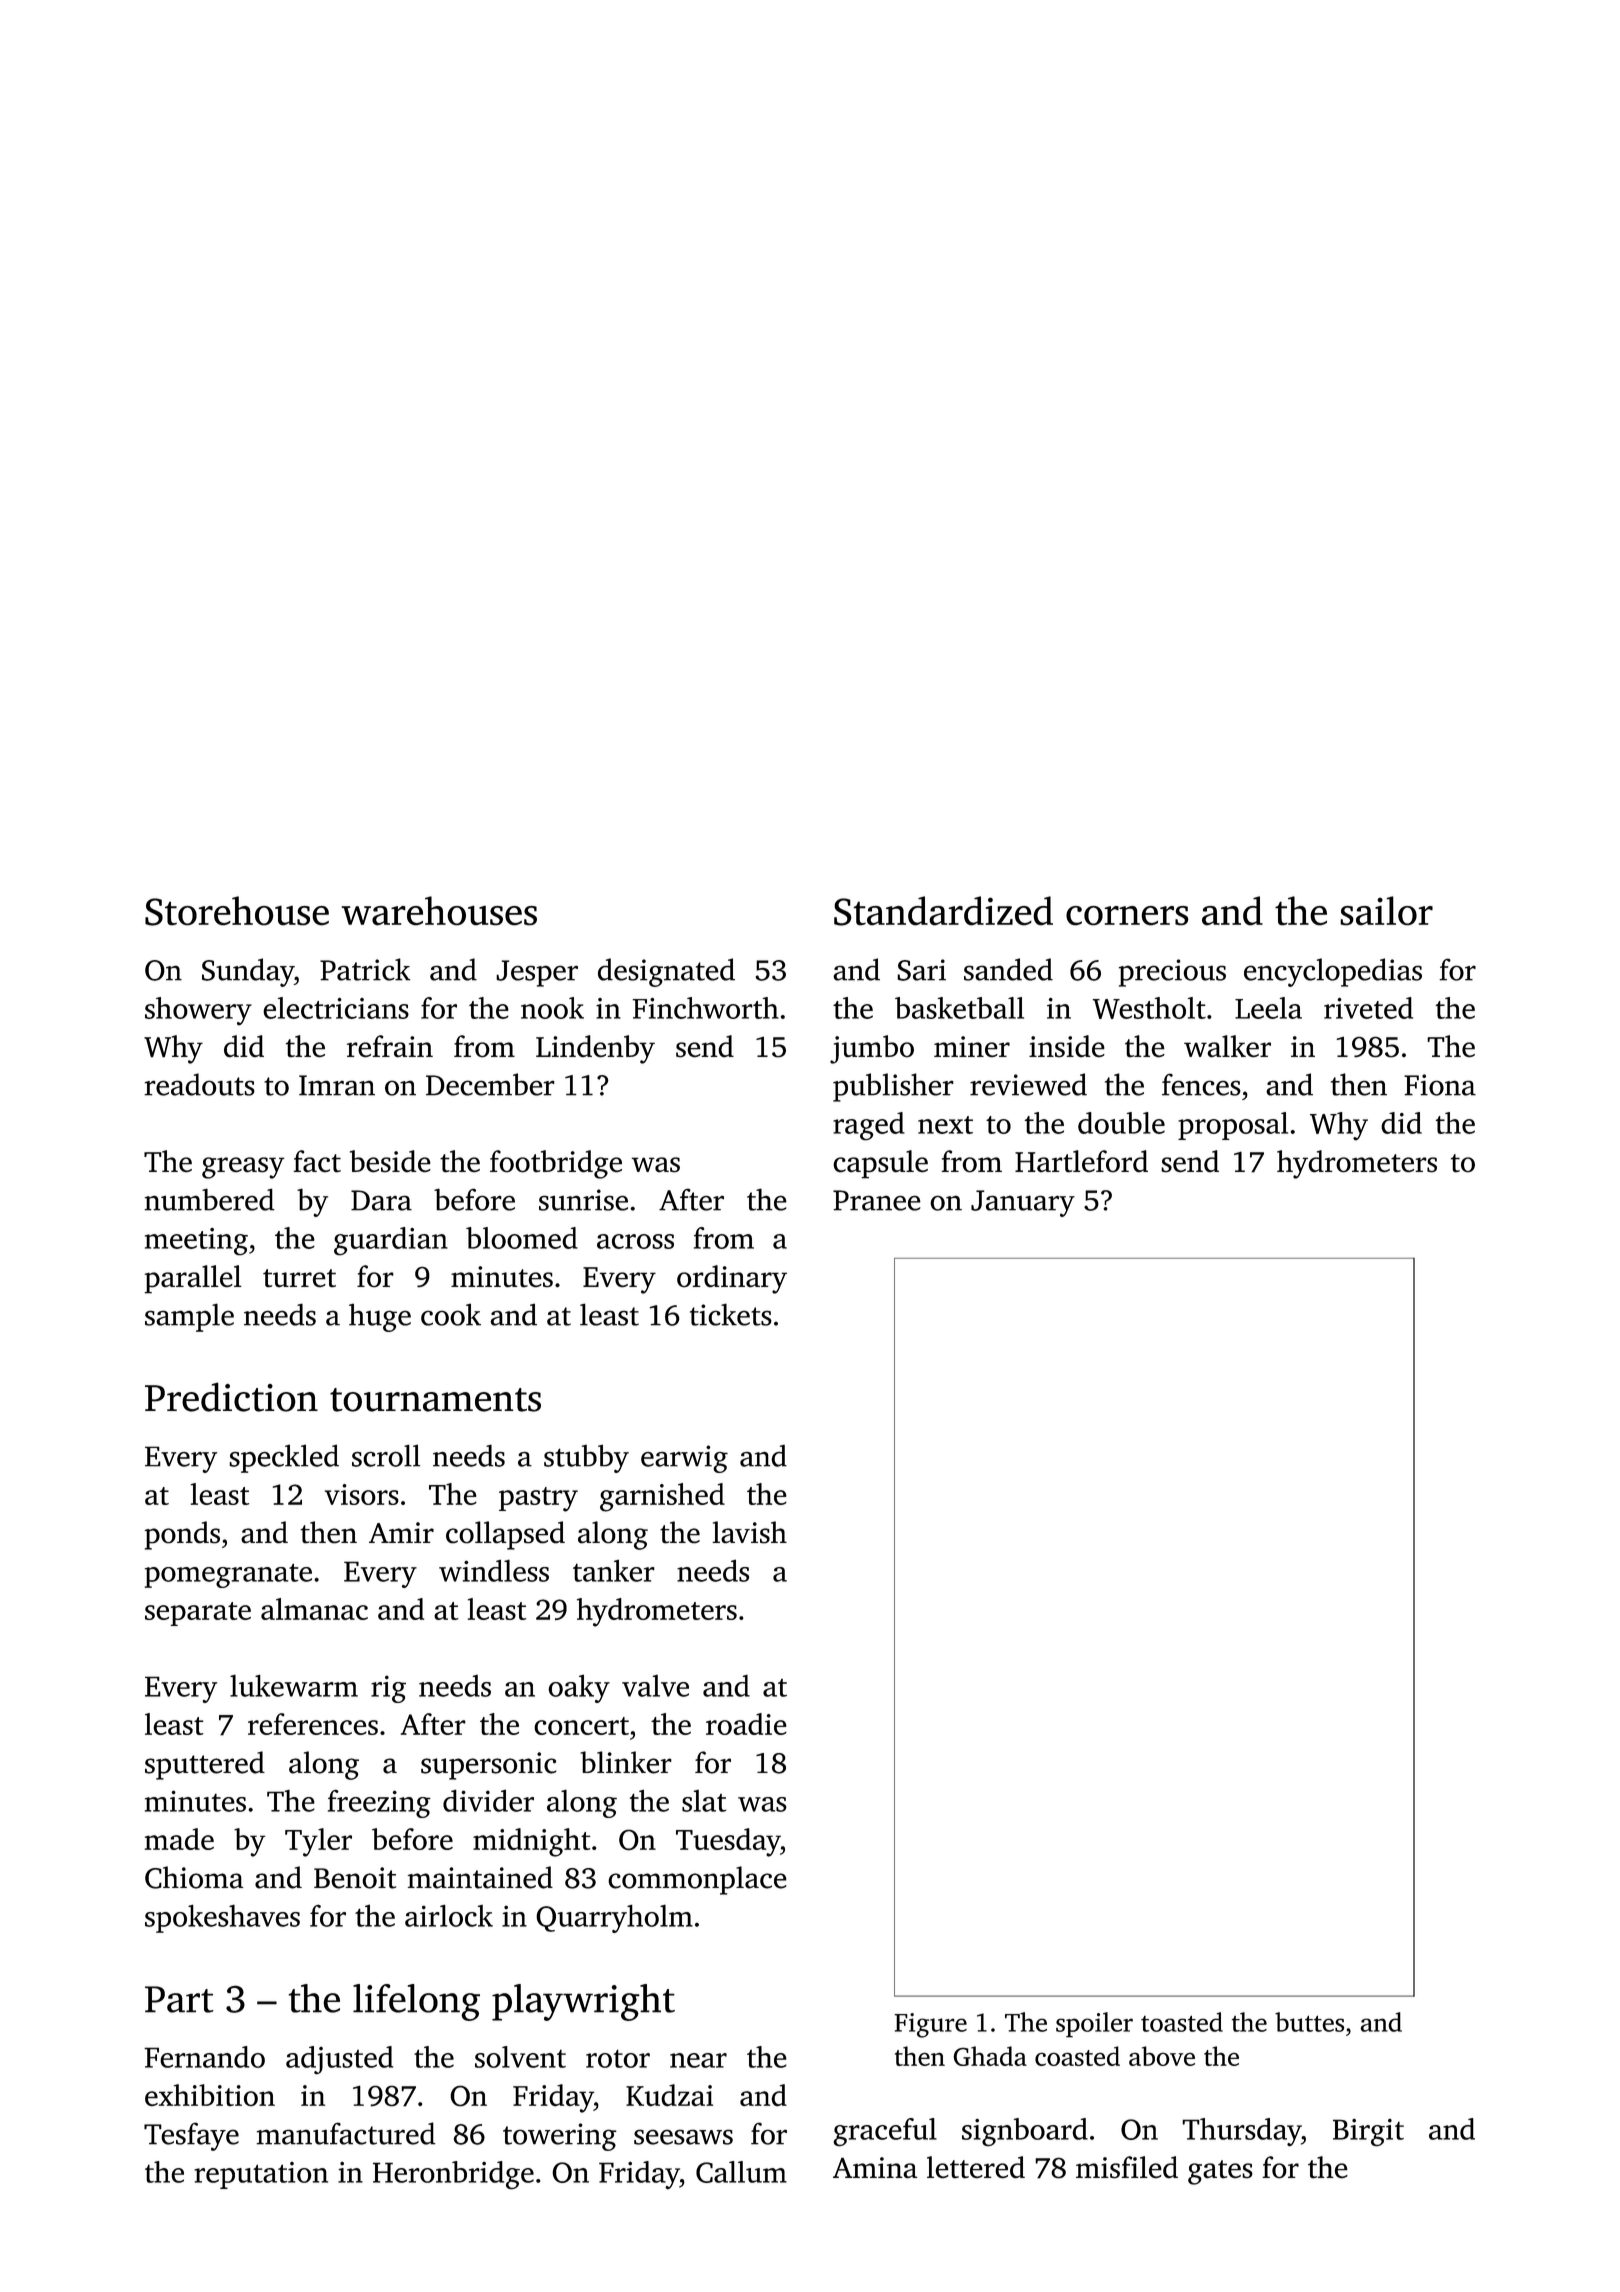 Image resolution: width=1620 pixels, height=2292 pixels. What do you see at coordinates (1440, 1085) in the screenshot?
I see `Fiona` at bounding box center [1440, 1085].
